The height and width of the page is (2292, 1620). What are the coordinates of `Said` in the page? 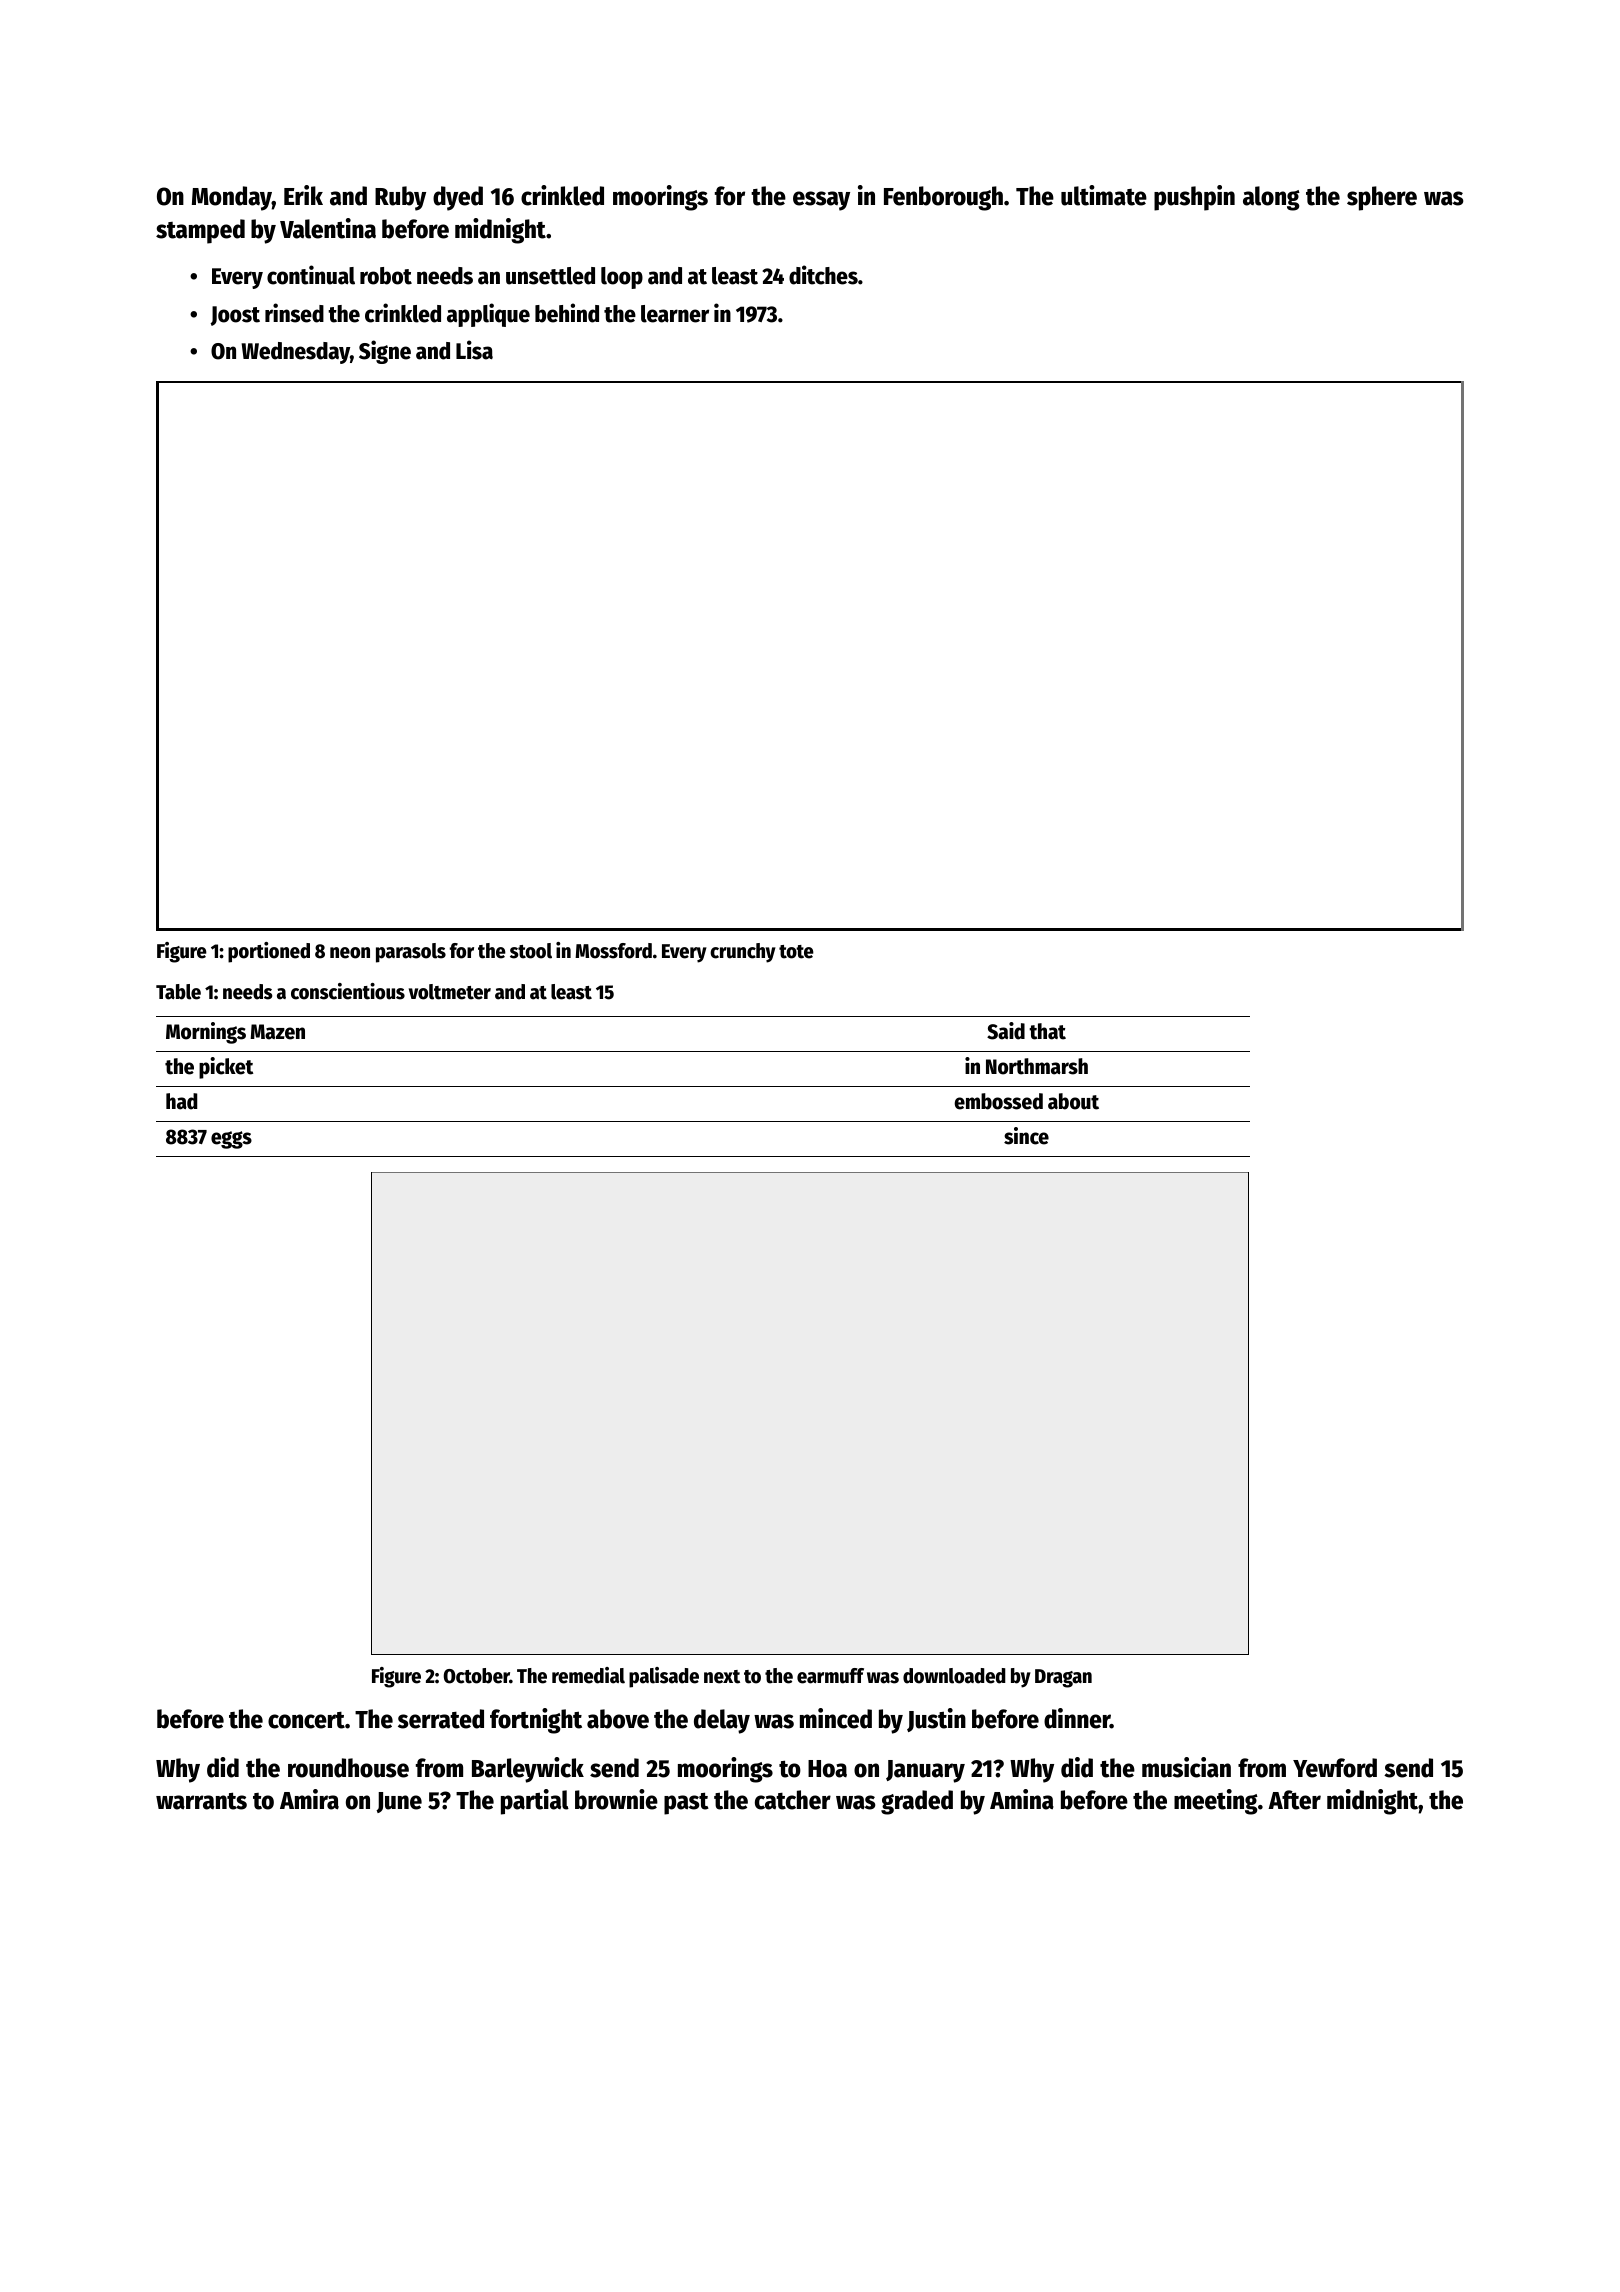 It's located at (1006, 1031).
